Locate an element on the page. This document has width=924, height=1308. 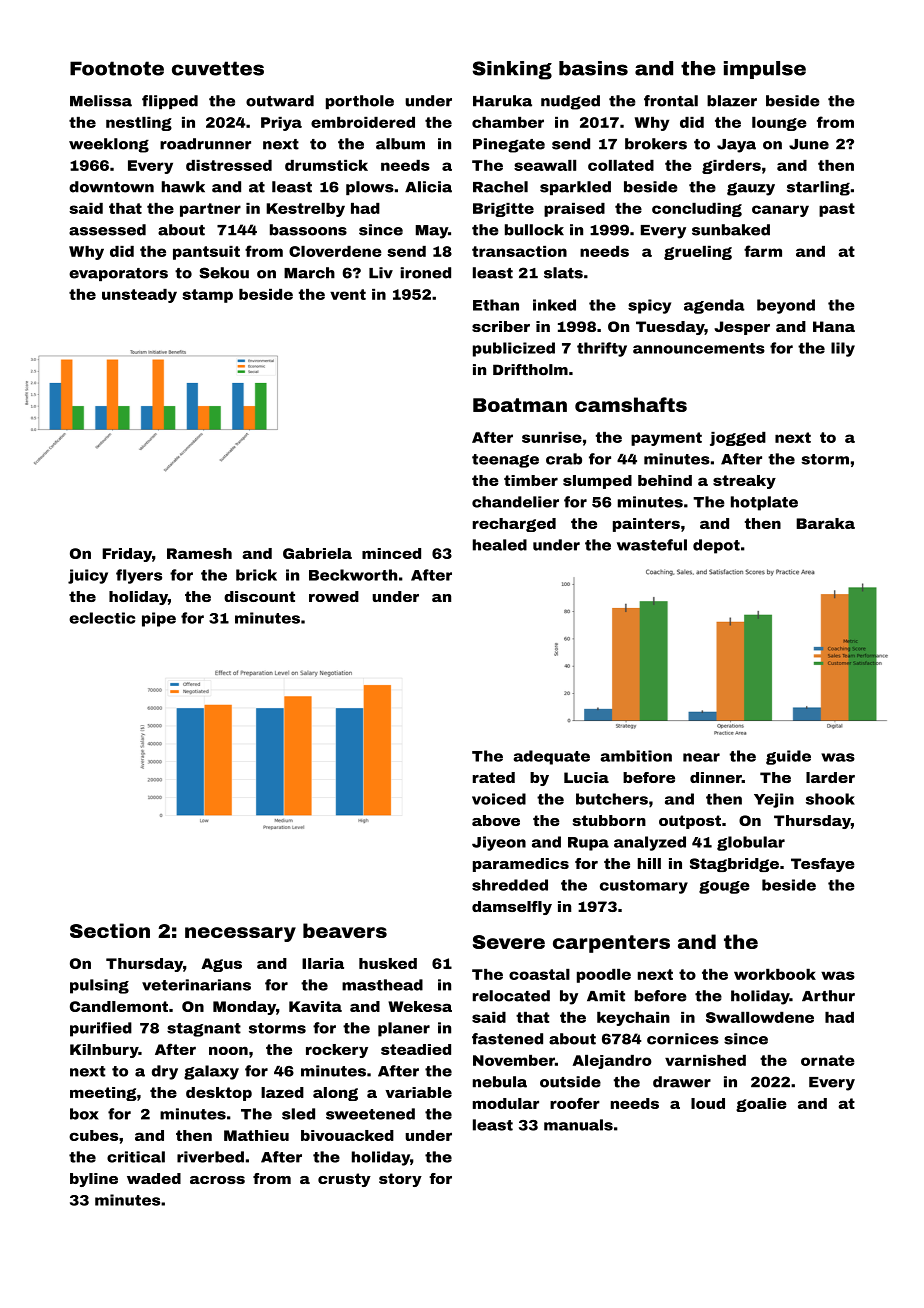
story is located at coordinates (400, 1180).
